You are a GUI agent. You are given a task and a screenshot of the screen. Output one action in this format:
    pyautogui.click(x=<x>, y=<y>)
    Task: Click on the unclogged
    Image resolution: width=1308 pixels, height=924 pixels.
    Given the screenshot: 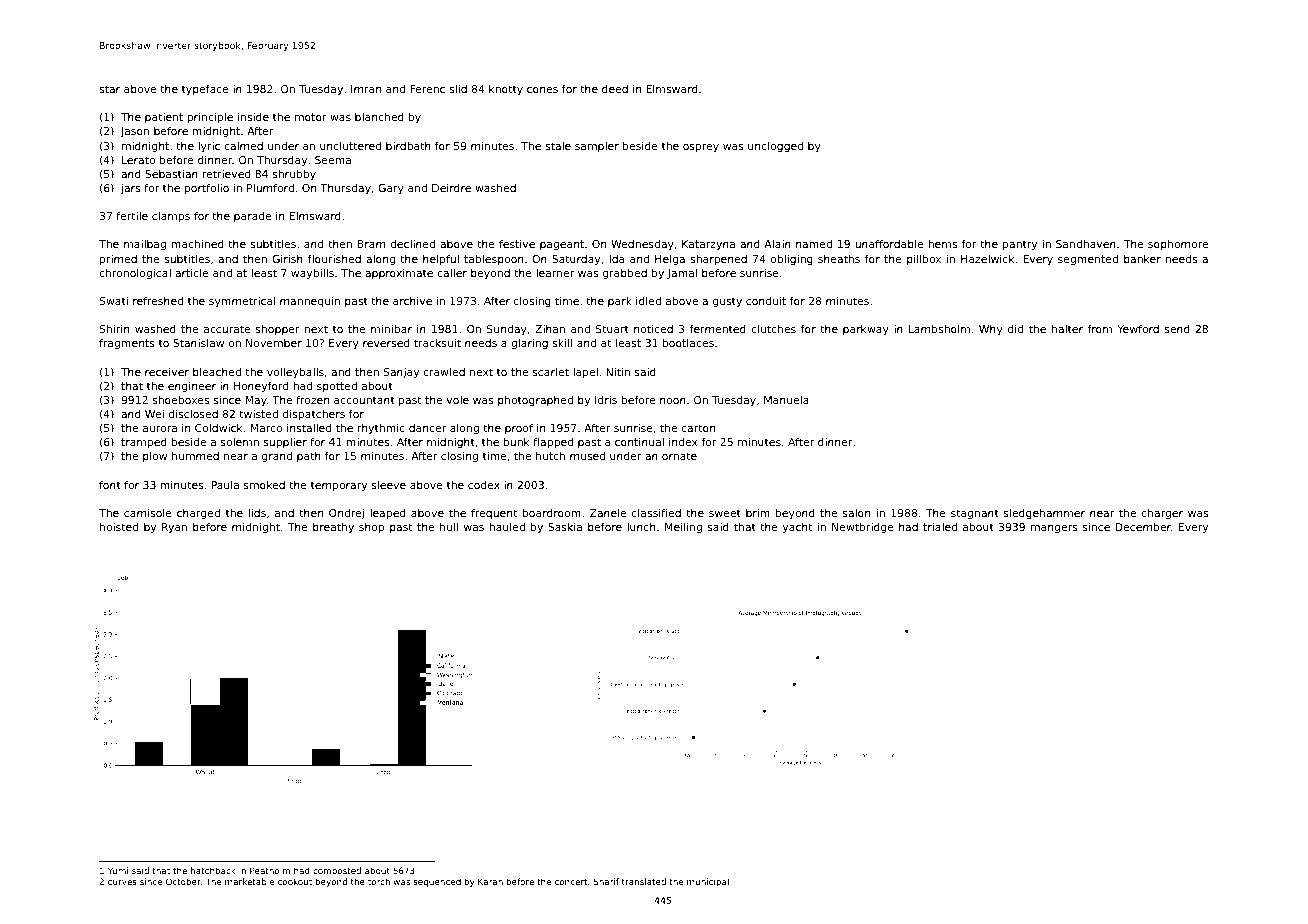 What is the action you would take?
    pyautogui.click(x=775, y=147)
